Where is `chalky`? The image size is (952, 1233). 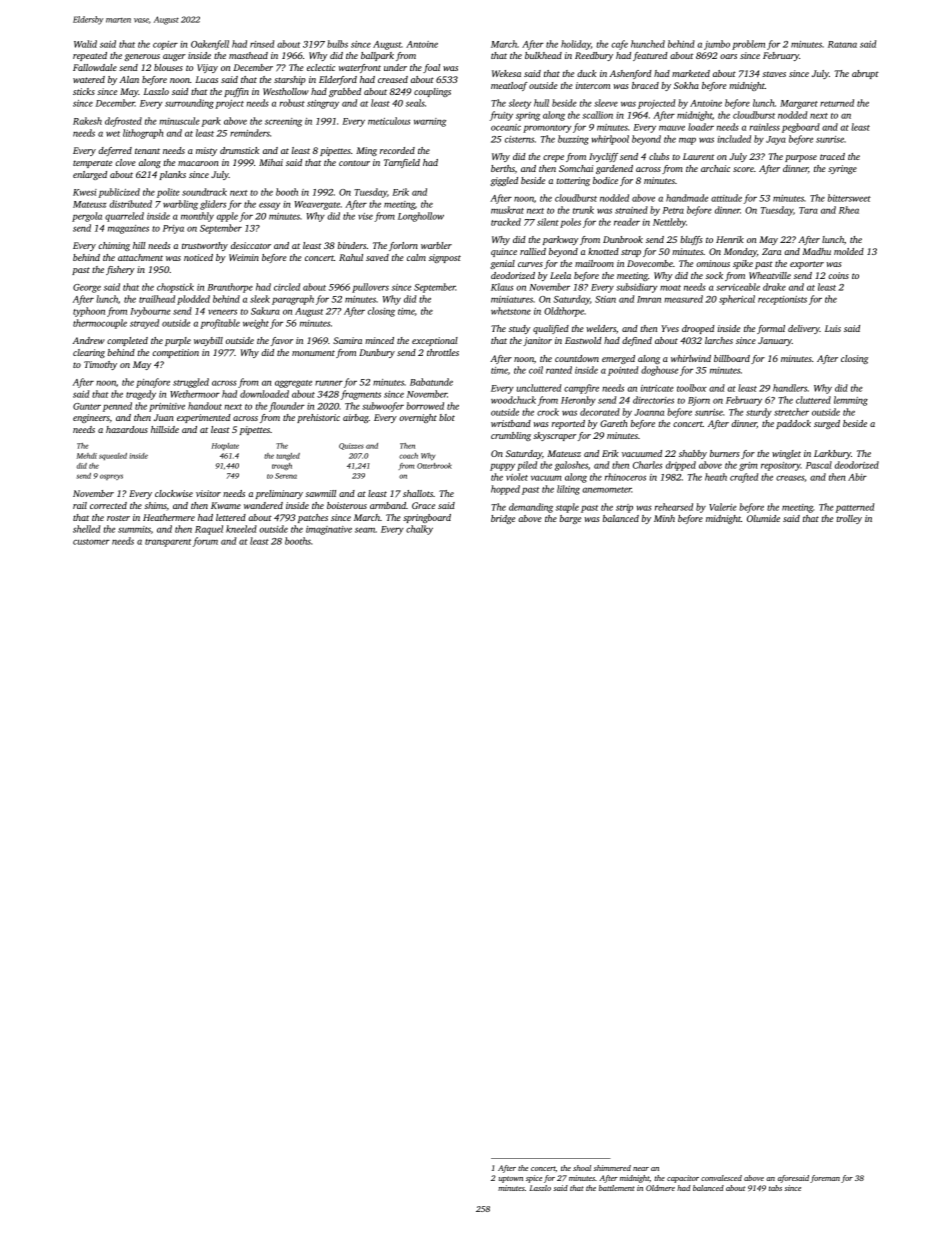 chalky is located at coordinates (419, 530).
